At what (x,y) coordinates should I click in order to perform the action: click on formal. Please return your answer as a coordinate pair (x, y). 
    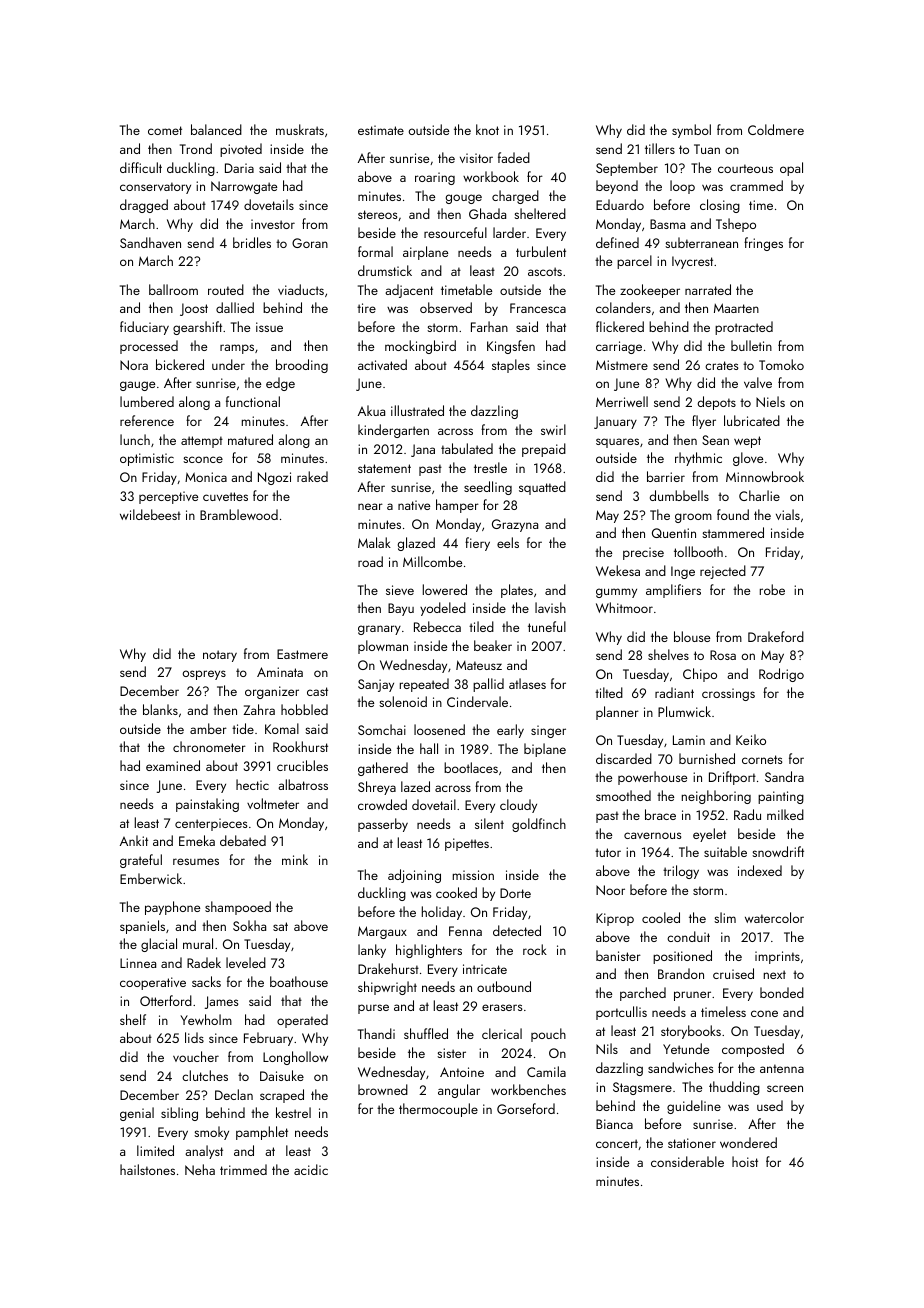
    Looking at the image, I should click on (375, 251).
